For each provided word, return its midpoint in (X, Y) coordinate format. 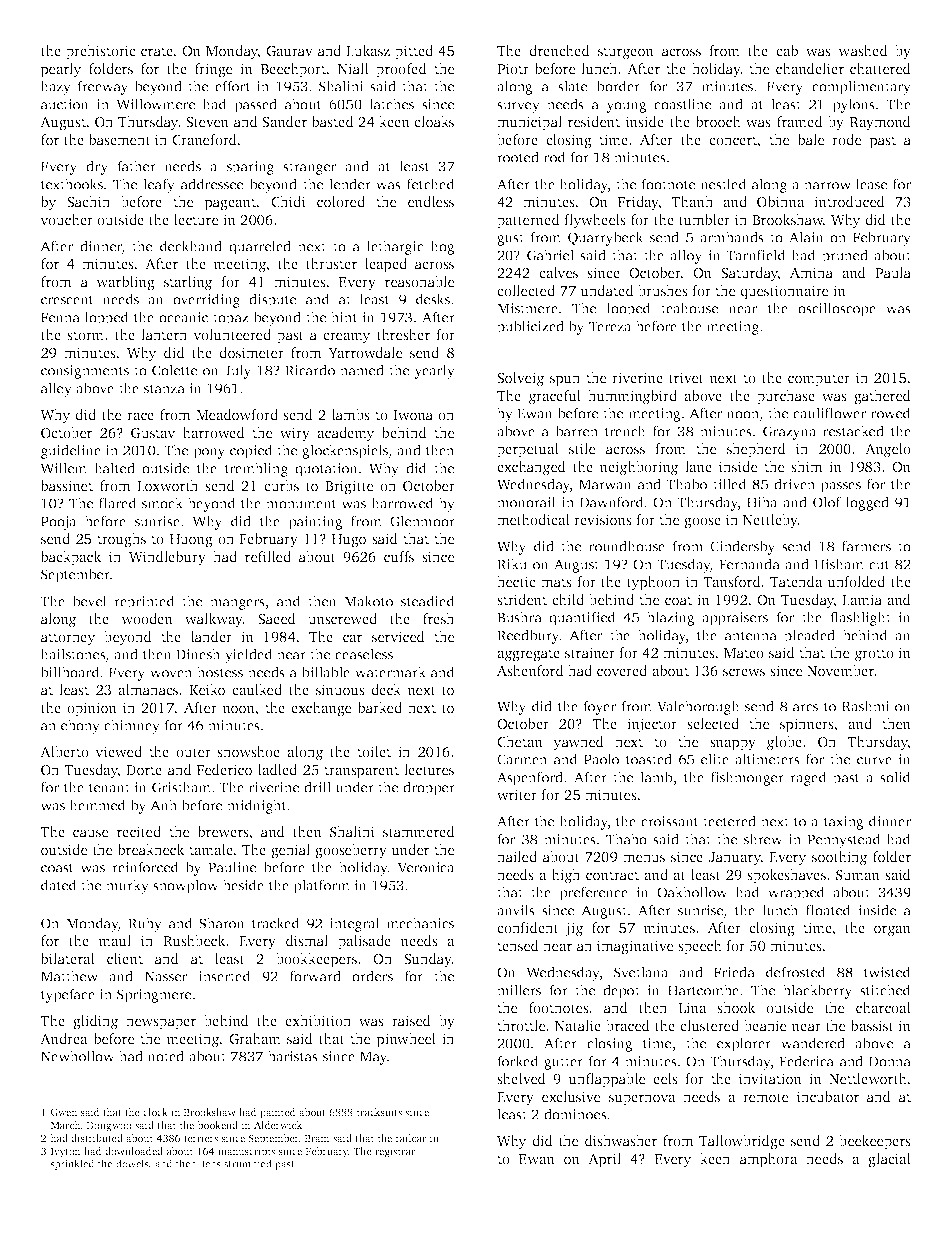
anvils (516, 910)
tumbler (704, 219)
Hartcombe (703, 990)
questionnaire (784, 292)
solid (895, 777)
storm (85, 335)
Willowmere (155, 104)
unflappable (607, 1080)
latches (392, 104)
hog (442, 247)
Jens (210, 1164)
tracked (276, 923)
